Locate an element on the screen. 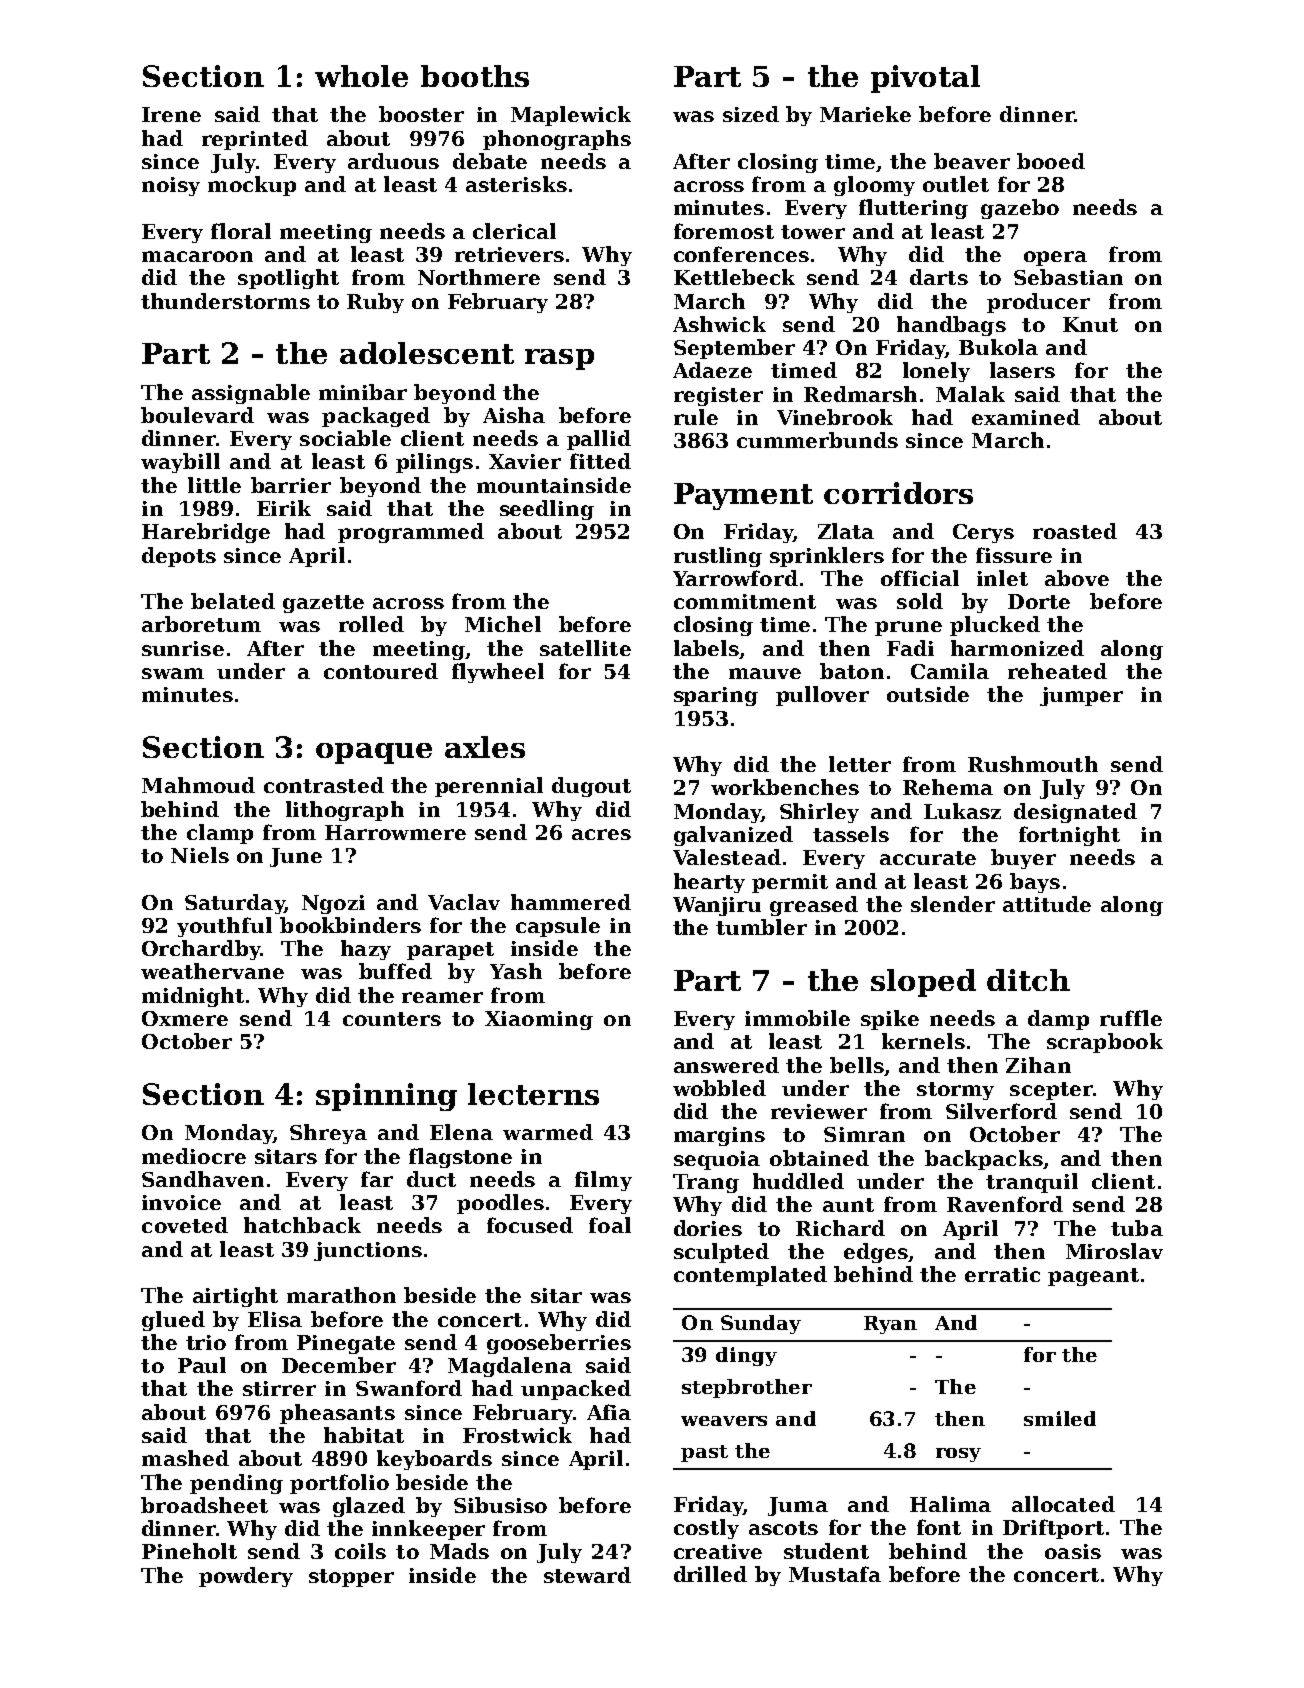 The image size is (1304, 1688). Rehema is located at coordinates (948, 787).
